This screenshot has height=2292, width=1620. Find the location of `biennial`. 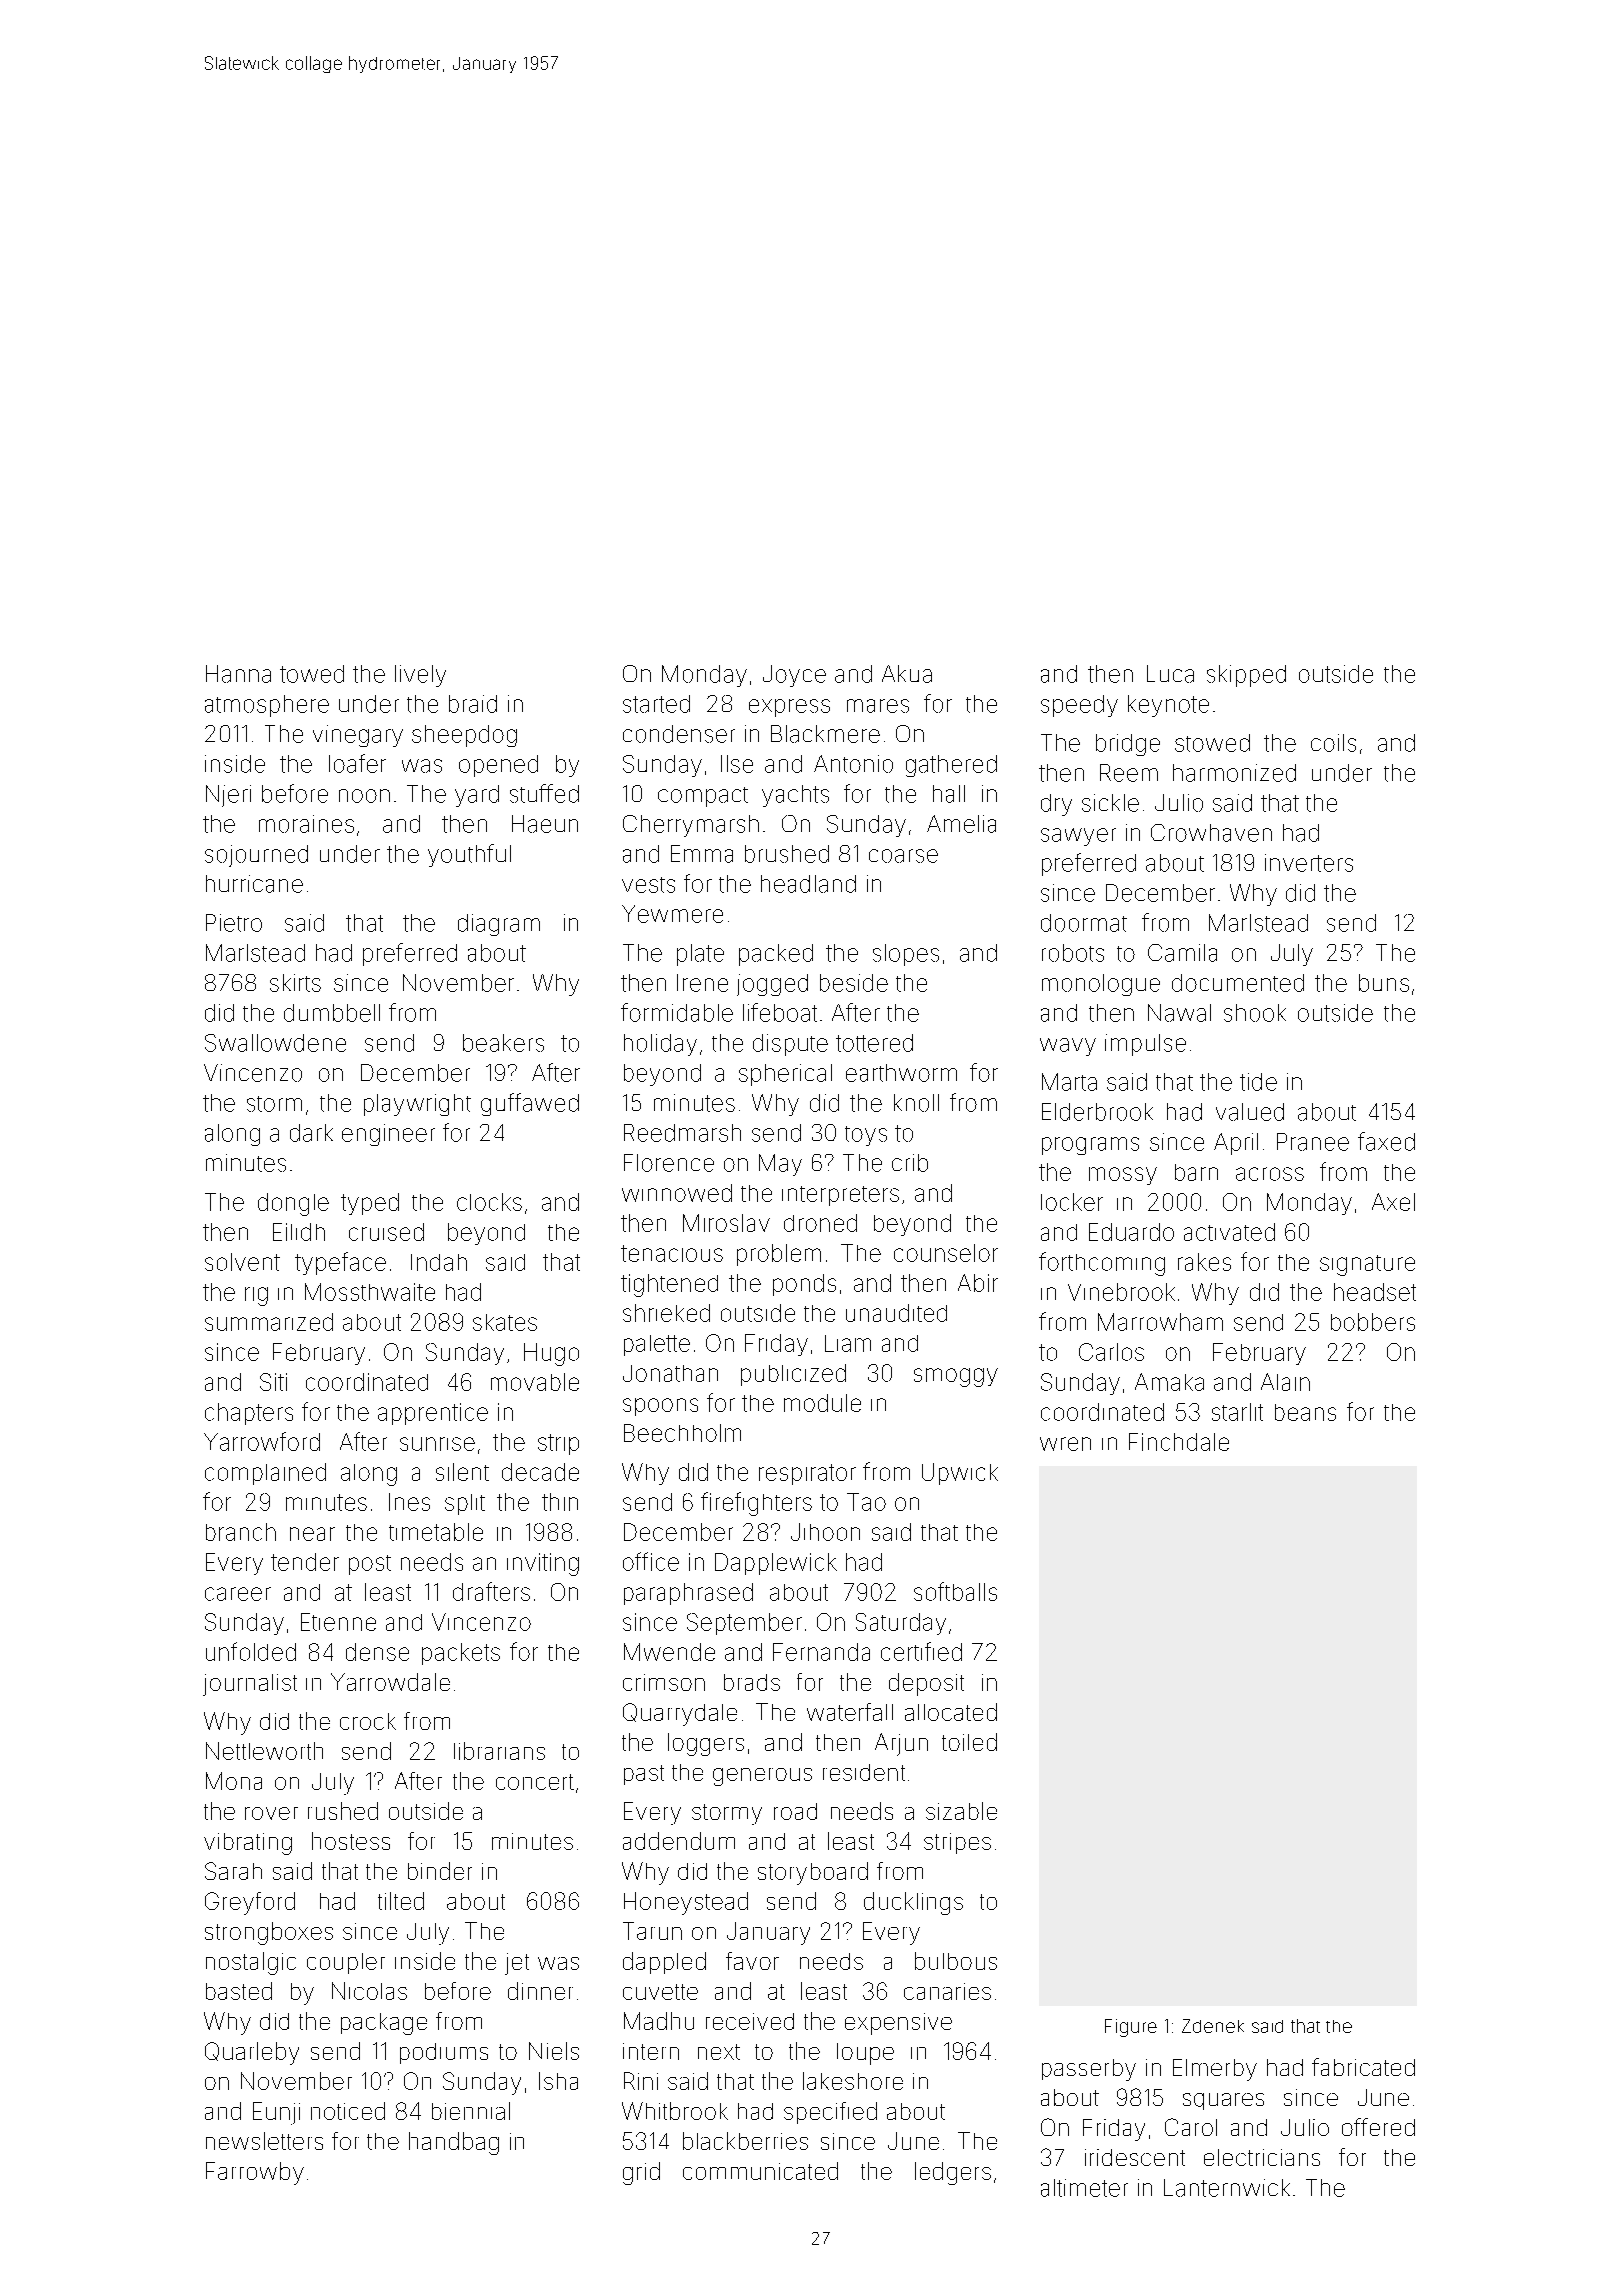

biennial is located at coordinates (471, 2111).
